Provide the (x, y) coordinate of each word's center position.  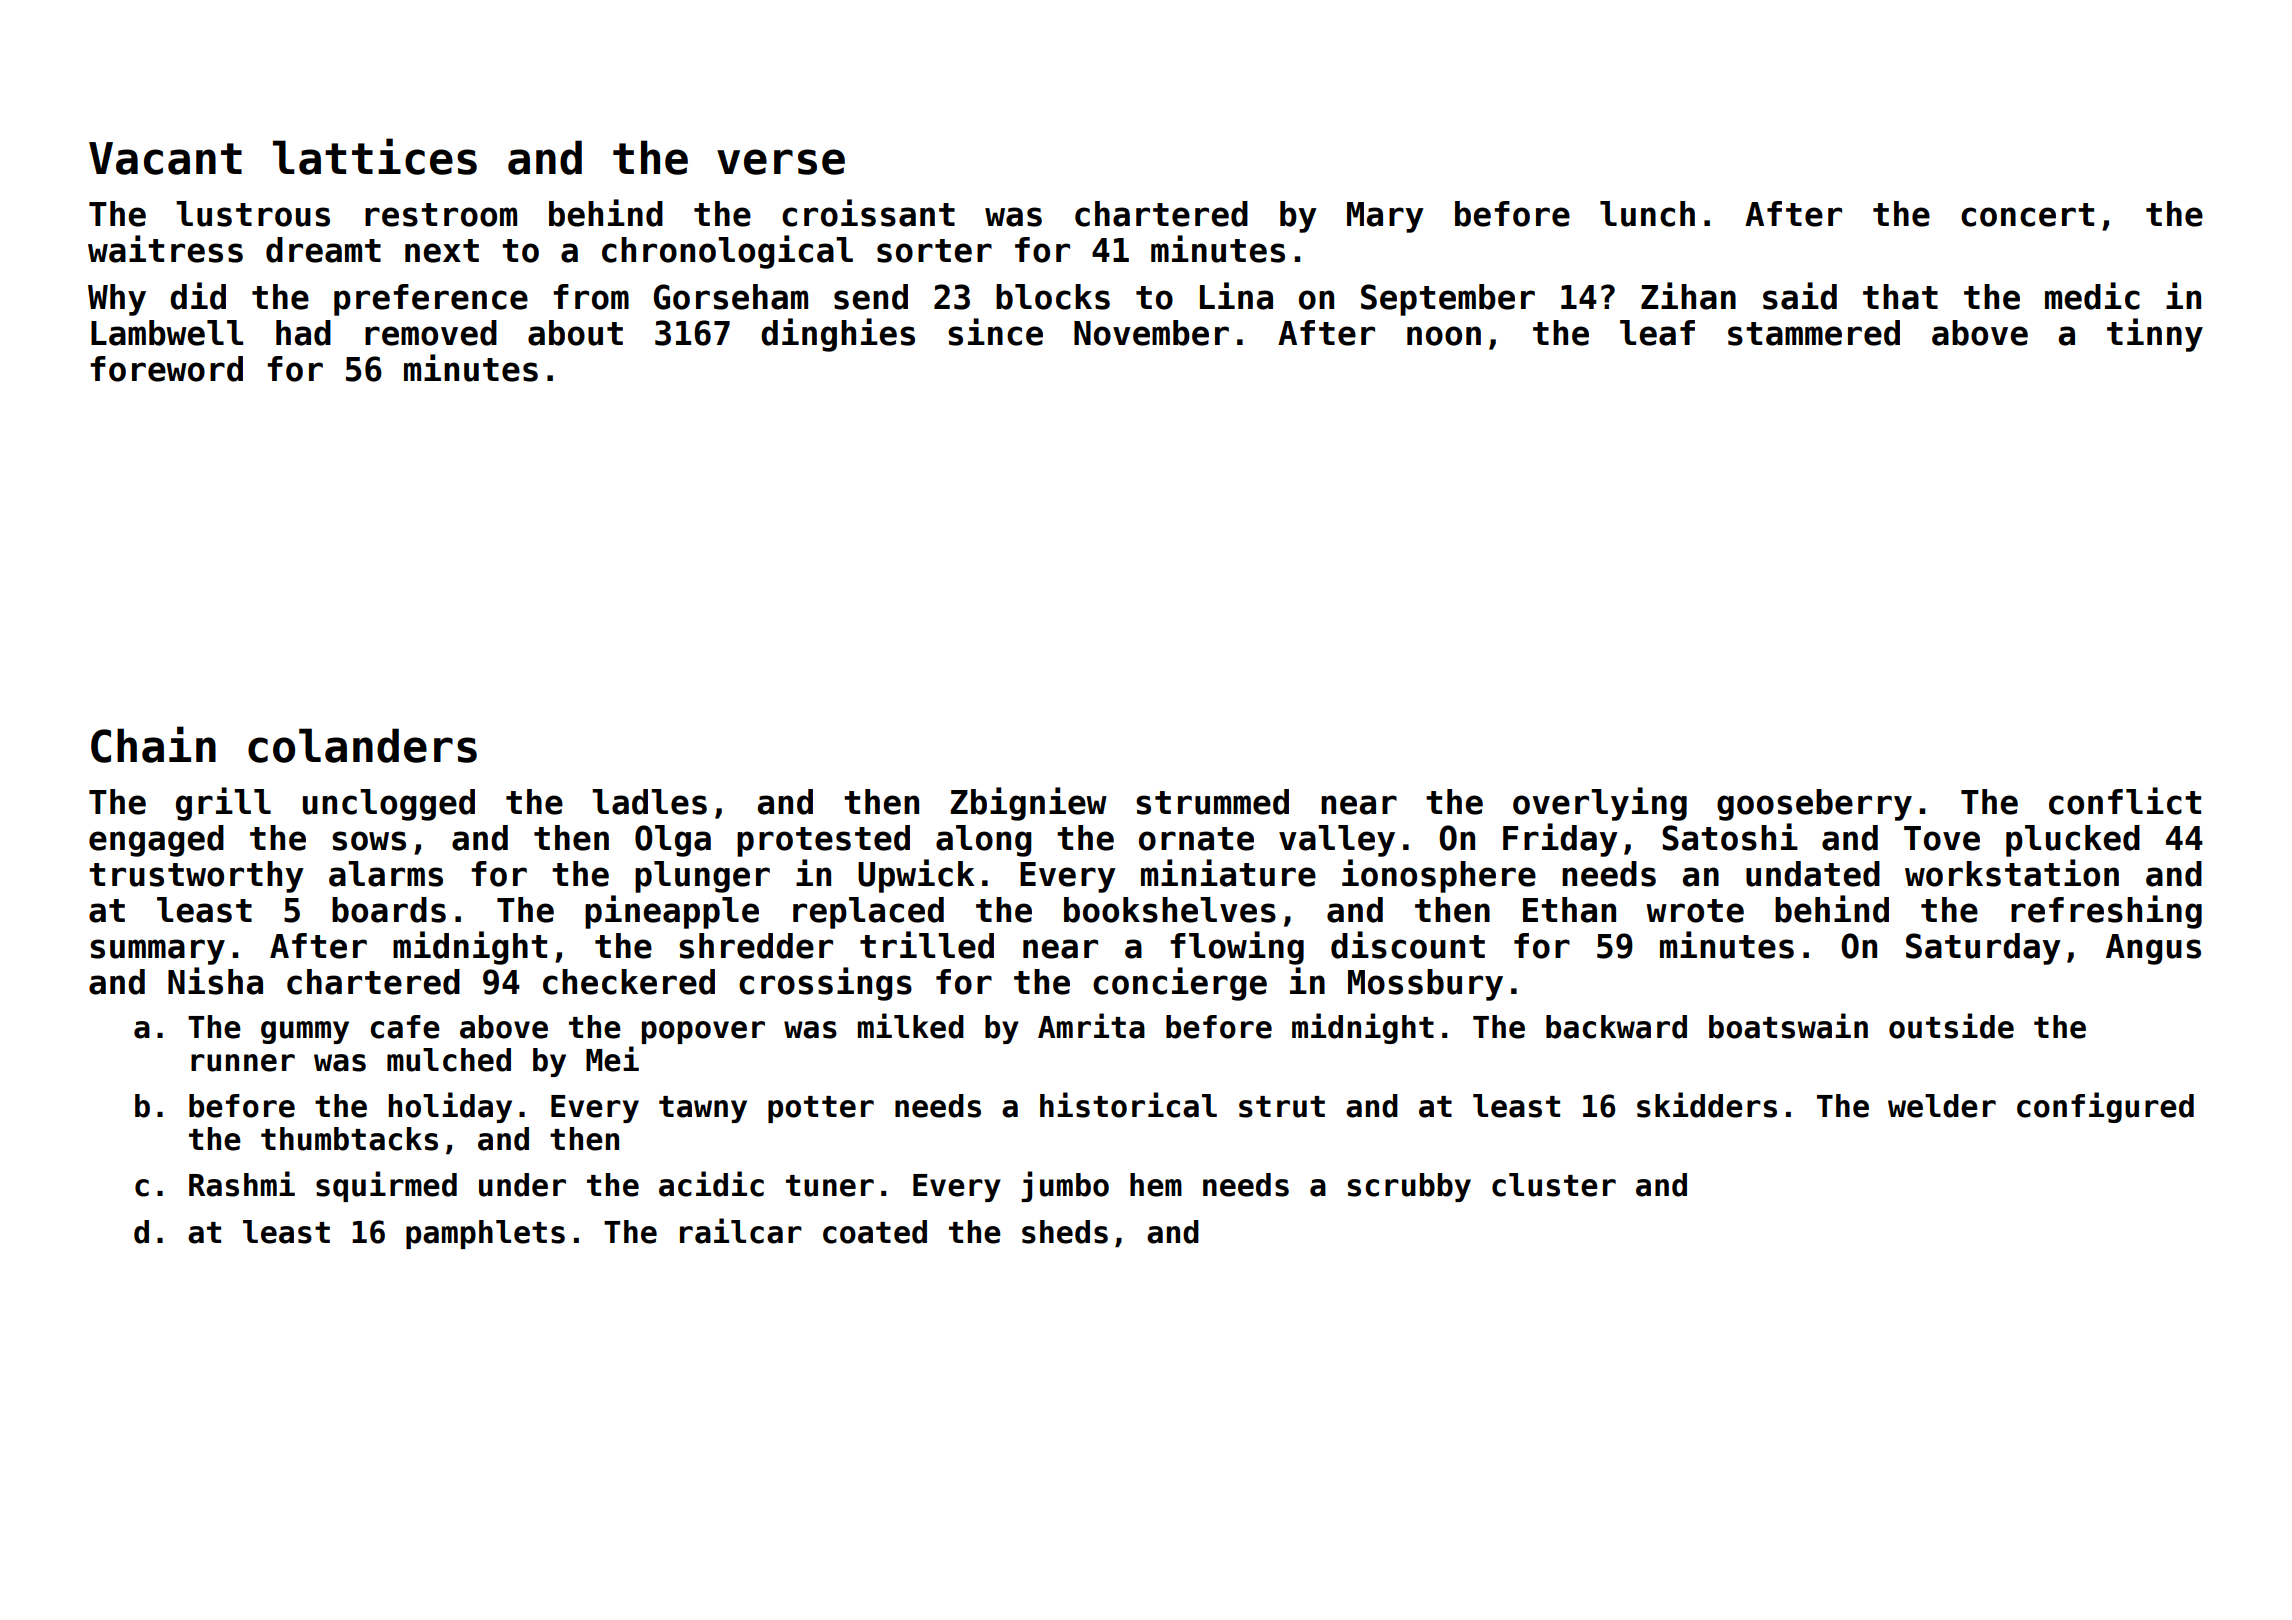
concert (2027, 215)
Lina (1236, 296)
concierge (1180, 984)
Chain (153, 744)
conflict (2125, 801)
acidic (711, 1184)
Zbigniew (1028, 804)
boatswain (1788, 1026)
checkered (629, 982)
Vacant (165, 158)
